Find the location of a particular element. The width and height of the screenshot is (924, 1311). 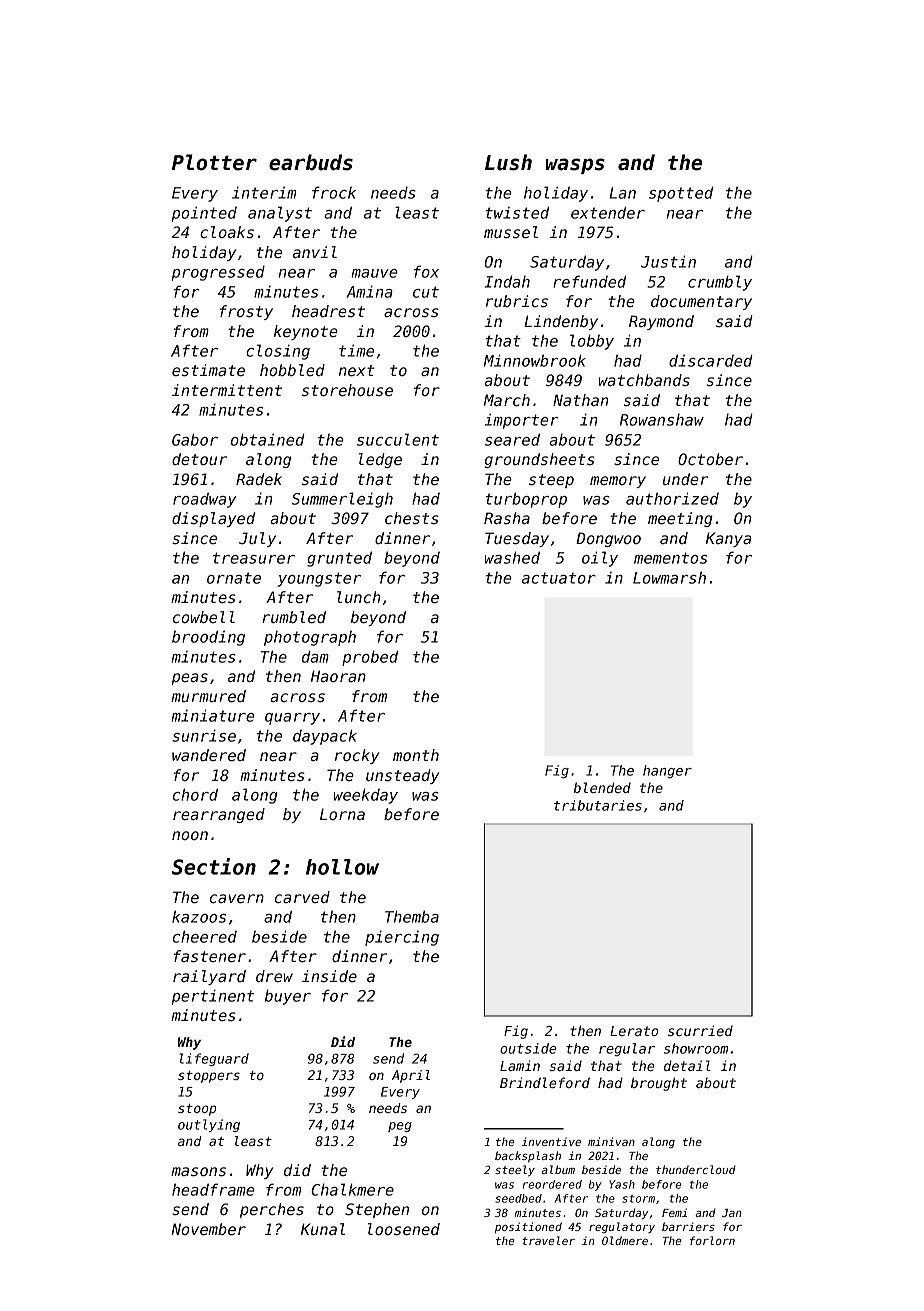

Oldmere is located at coordinates (625, 1240).
